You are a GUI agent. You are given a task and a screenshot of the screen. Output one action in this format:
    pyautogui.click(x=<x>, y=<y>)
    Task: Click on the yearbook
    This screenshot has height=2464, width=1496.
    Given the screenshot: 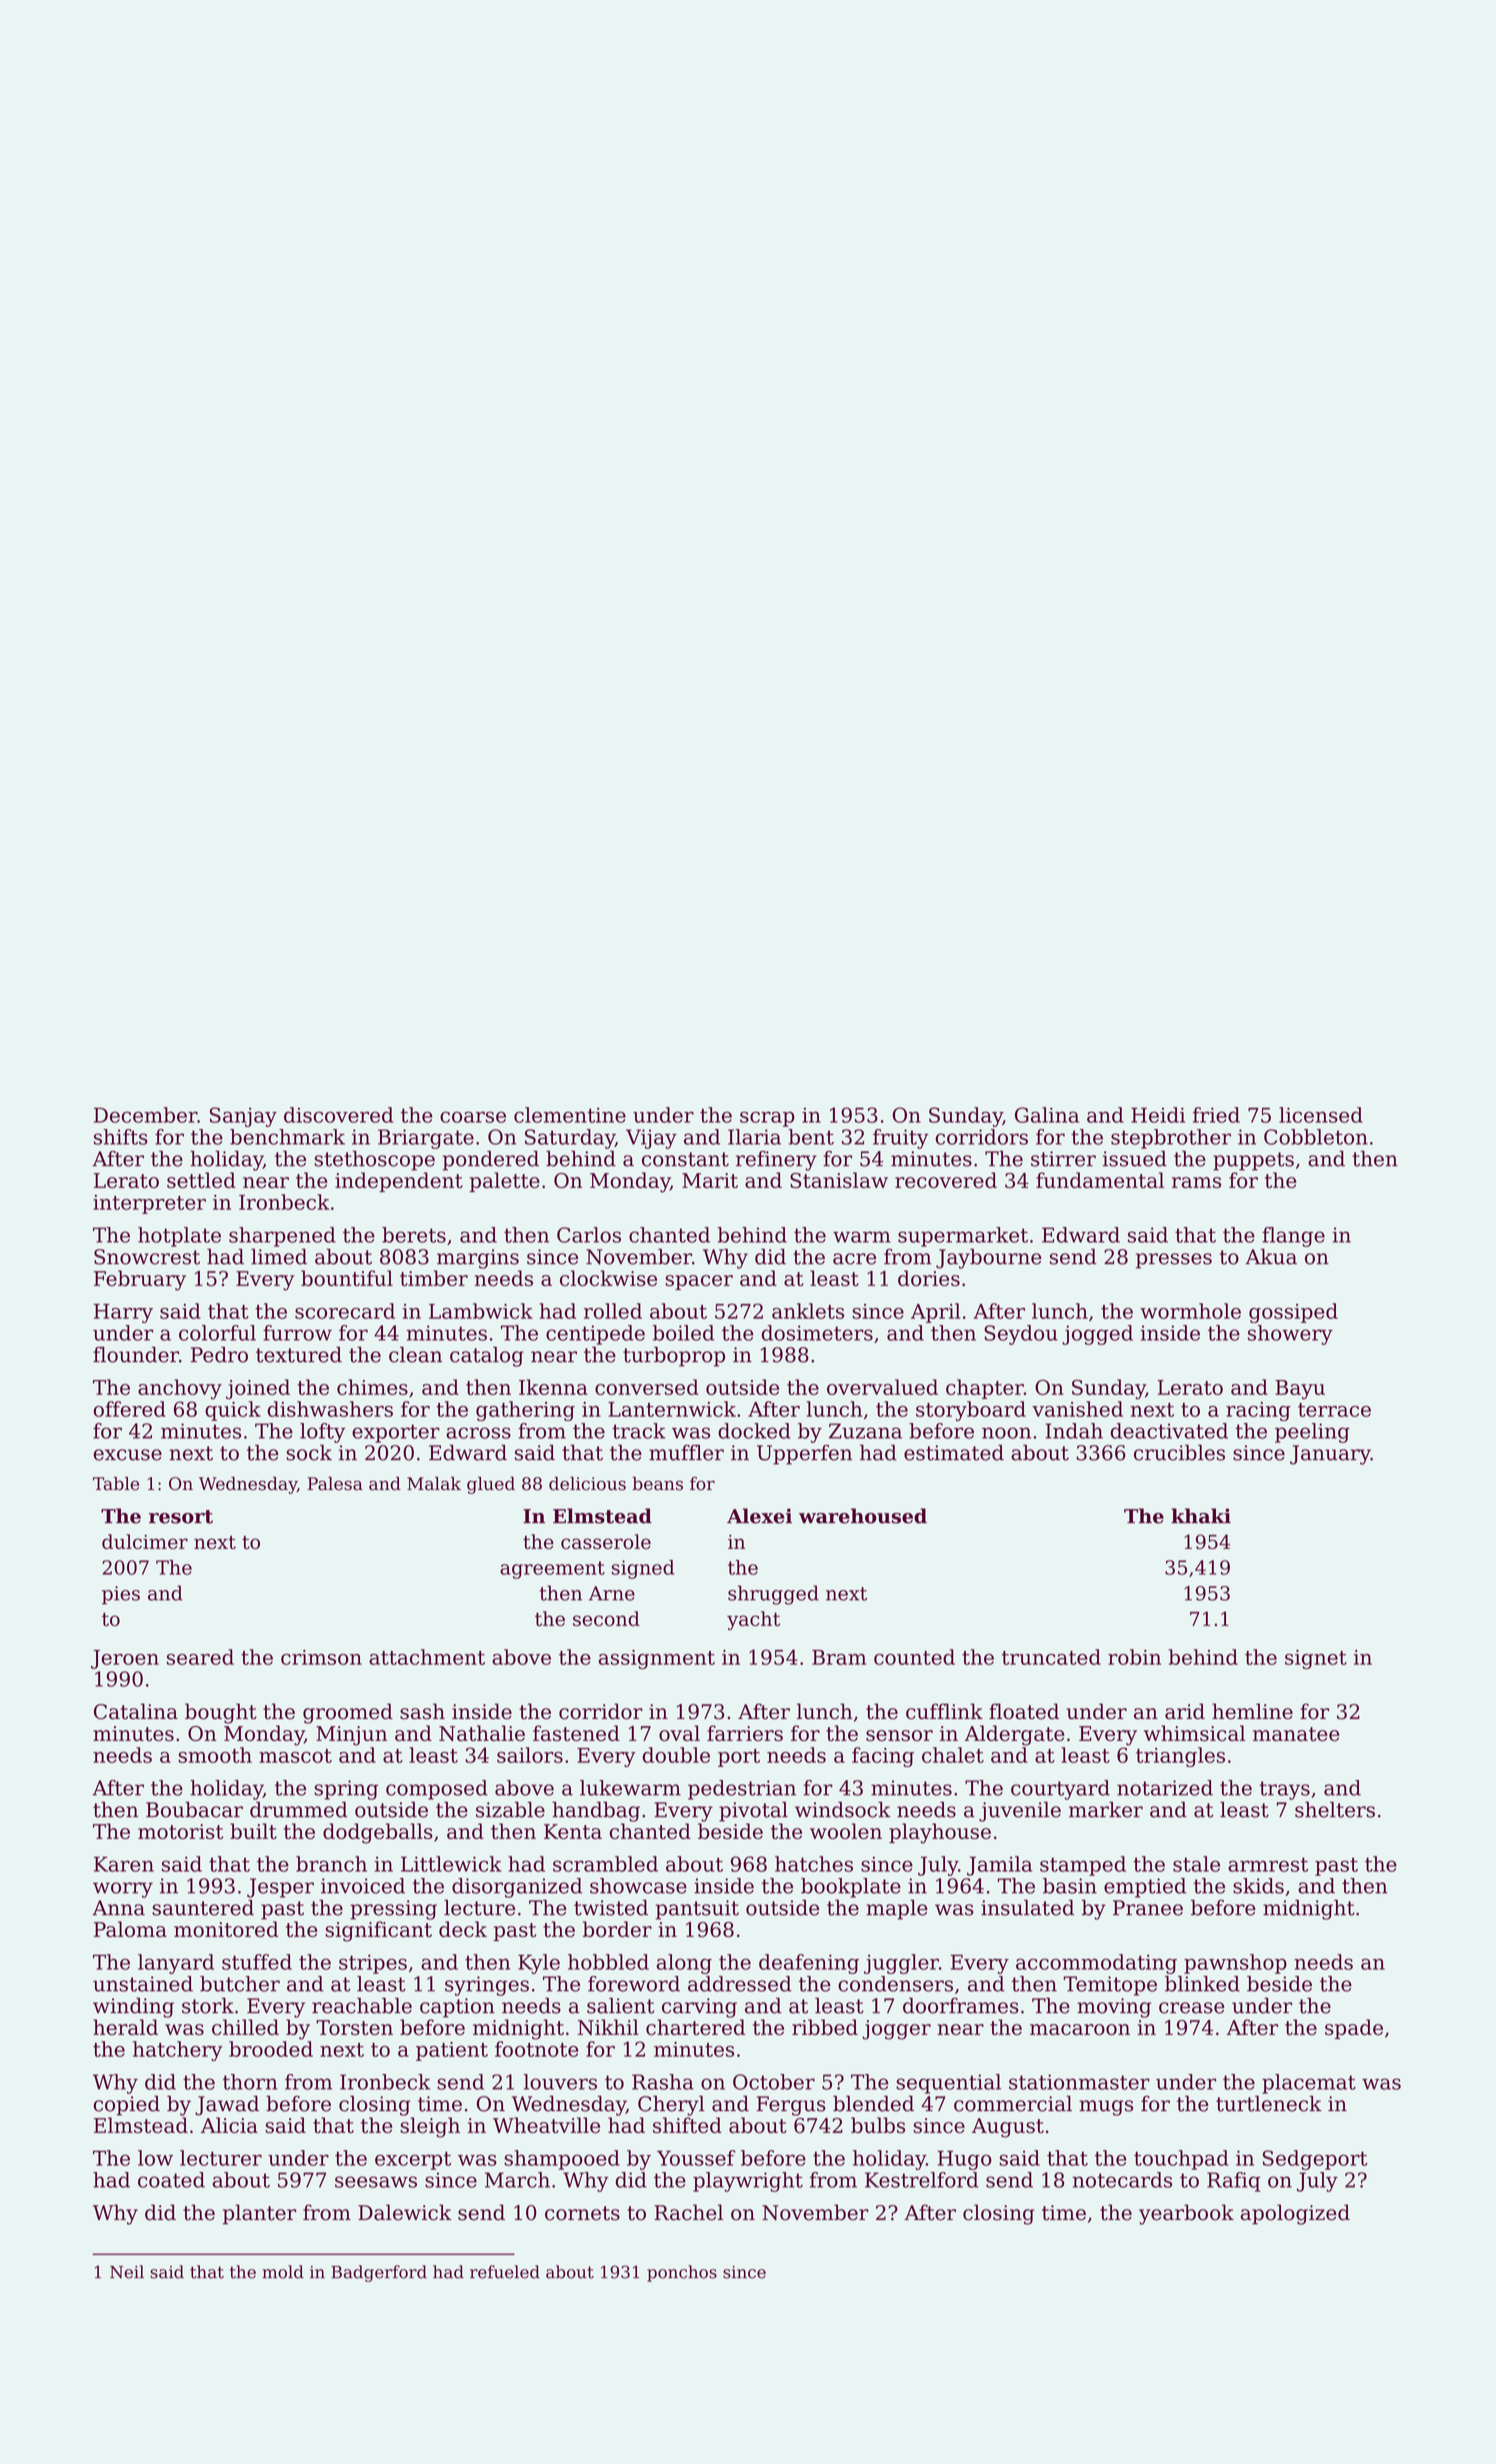 What is the action you would take?
    pyautogui.click(x=1186, y=2214)
